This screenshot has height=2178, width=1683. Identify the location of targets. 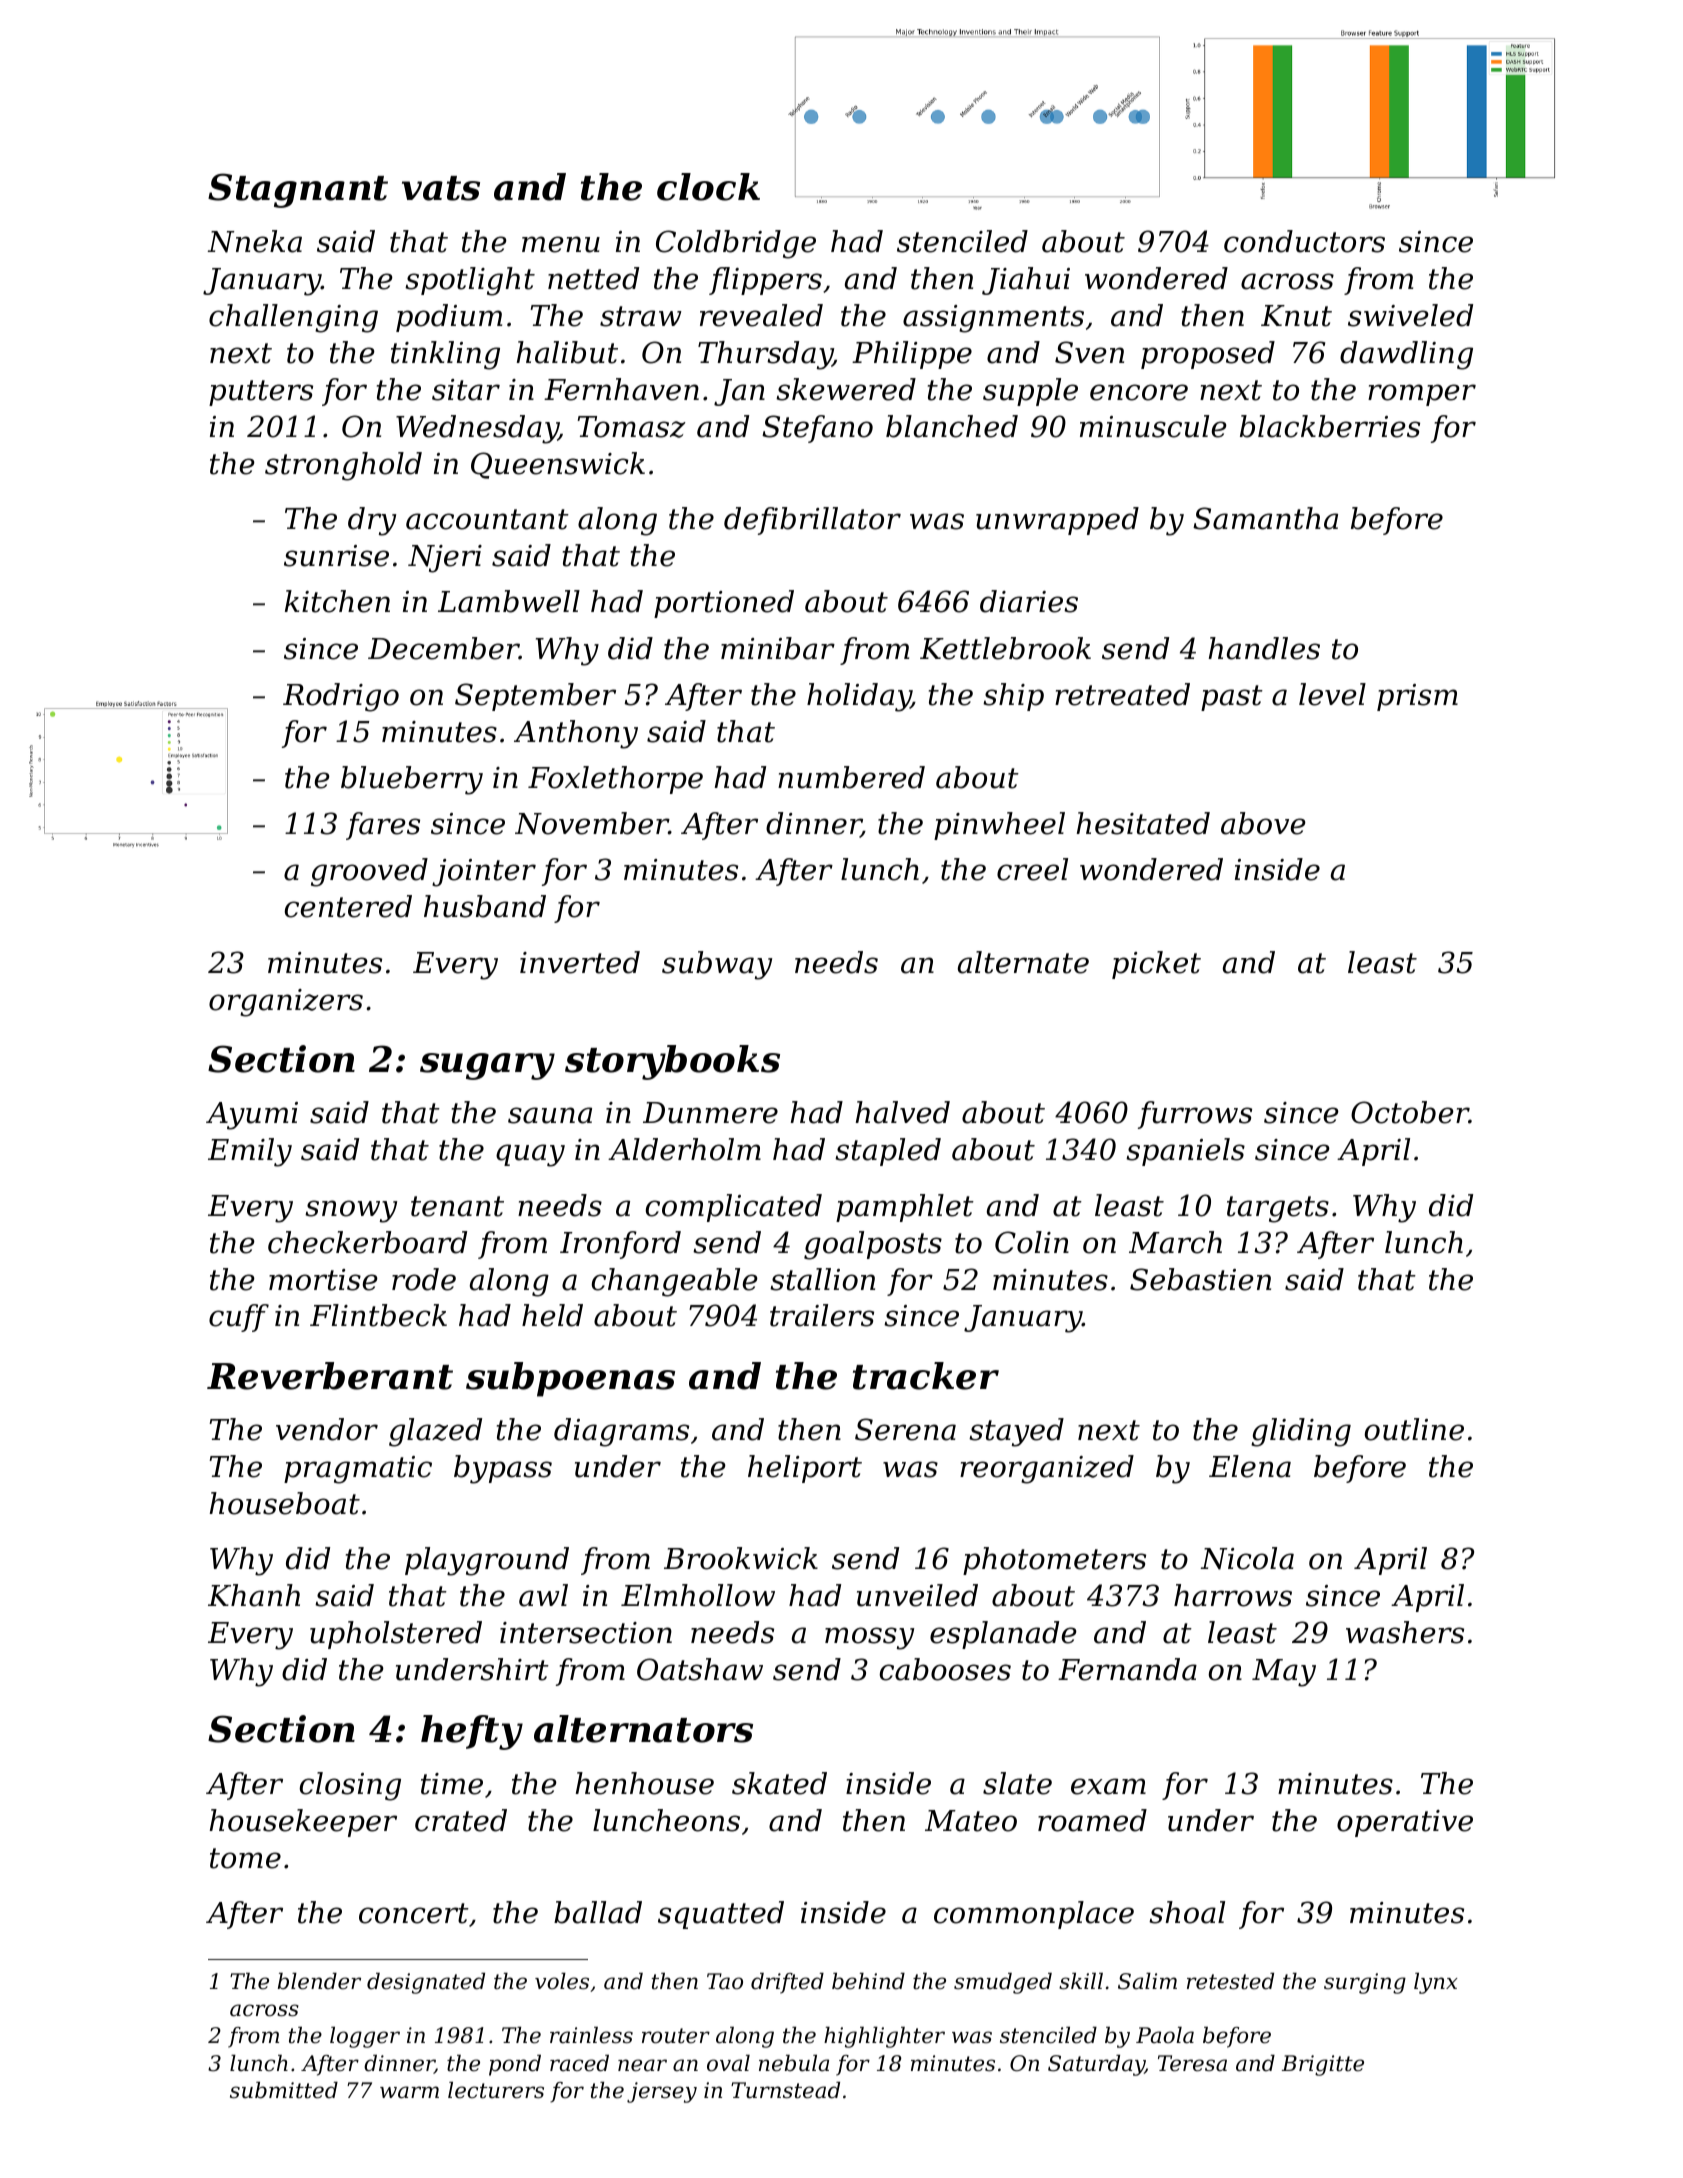
(1278, 1209).
